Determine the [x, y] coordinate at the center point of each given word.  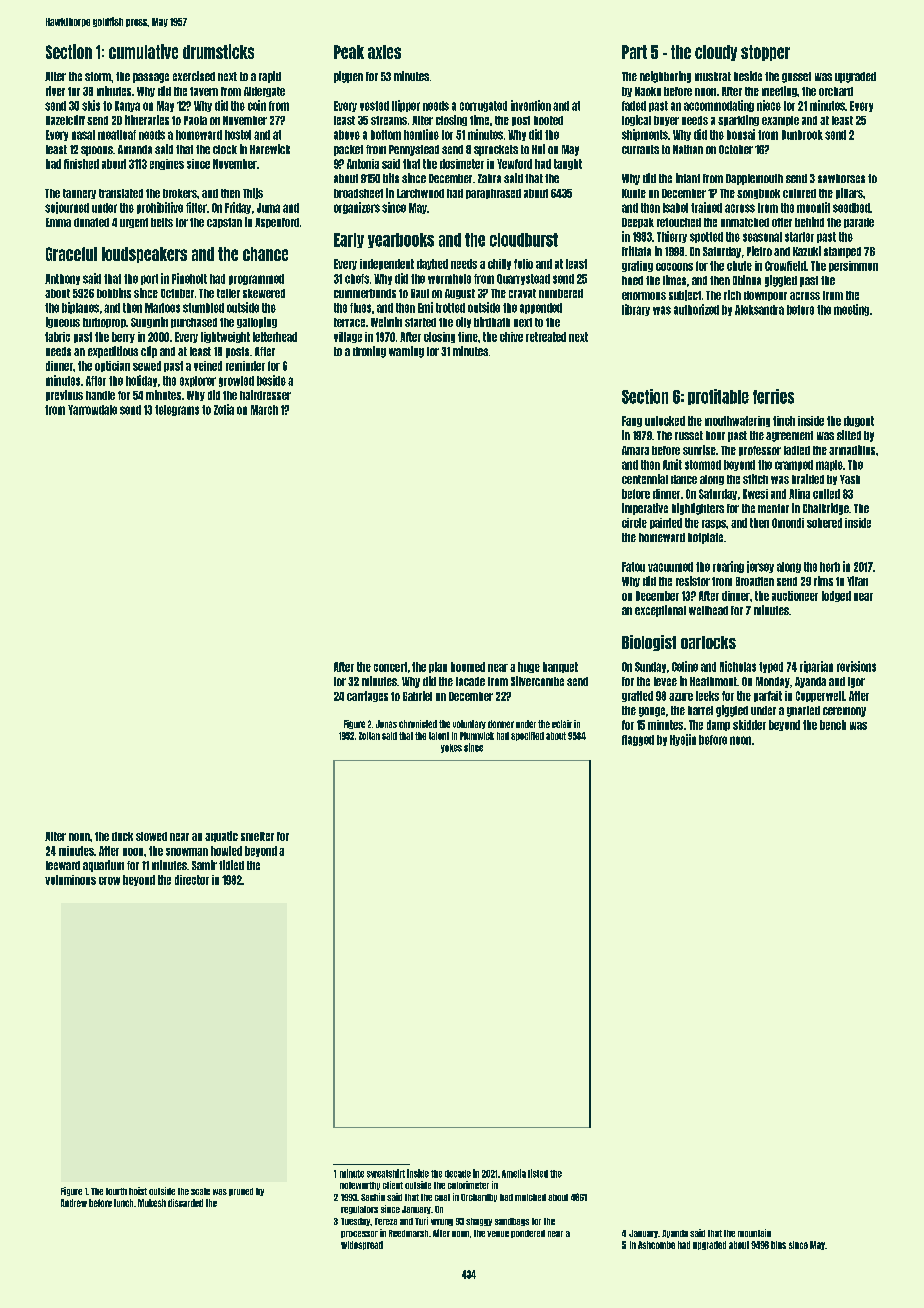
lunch [123, 1203]
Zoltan [369, 736]
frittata [636, 251]
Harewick [270, 149]
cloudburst [524, 240]
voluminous [70, 880]
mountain [754, 1233]
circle [634, 523]
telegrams [177, 410]
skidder [749, 725]
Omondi [788, 523]
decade [458, 1174]
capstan [224, 223]
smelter [257, 836]
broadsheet [358, 193]
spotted [706, 237]
